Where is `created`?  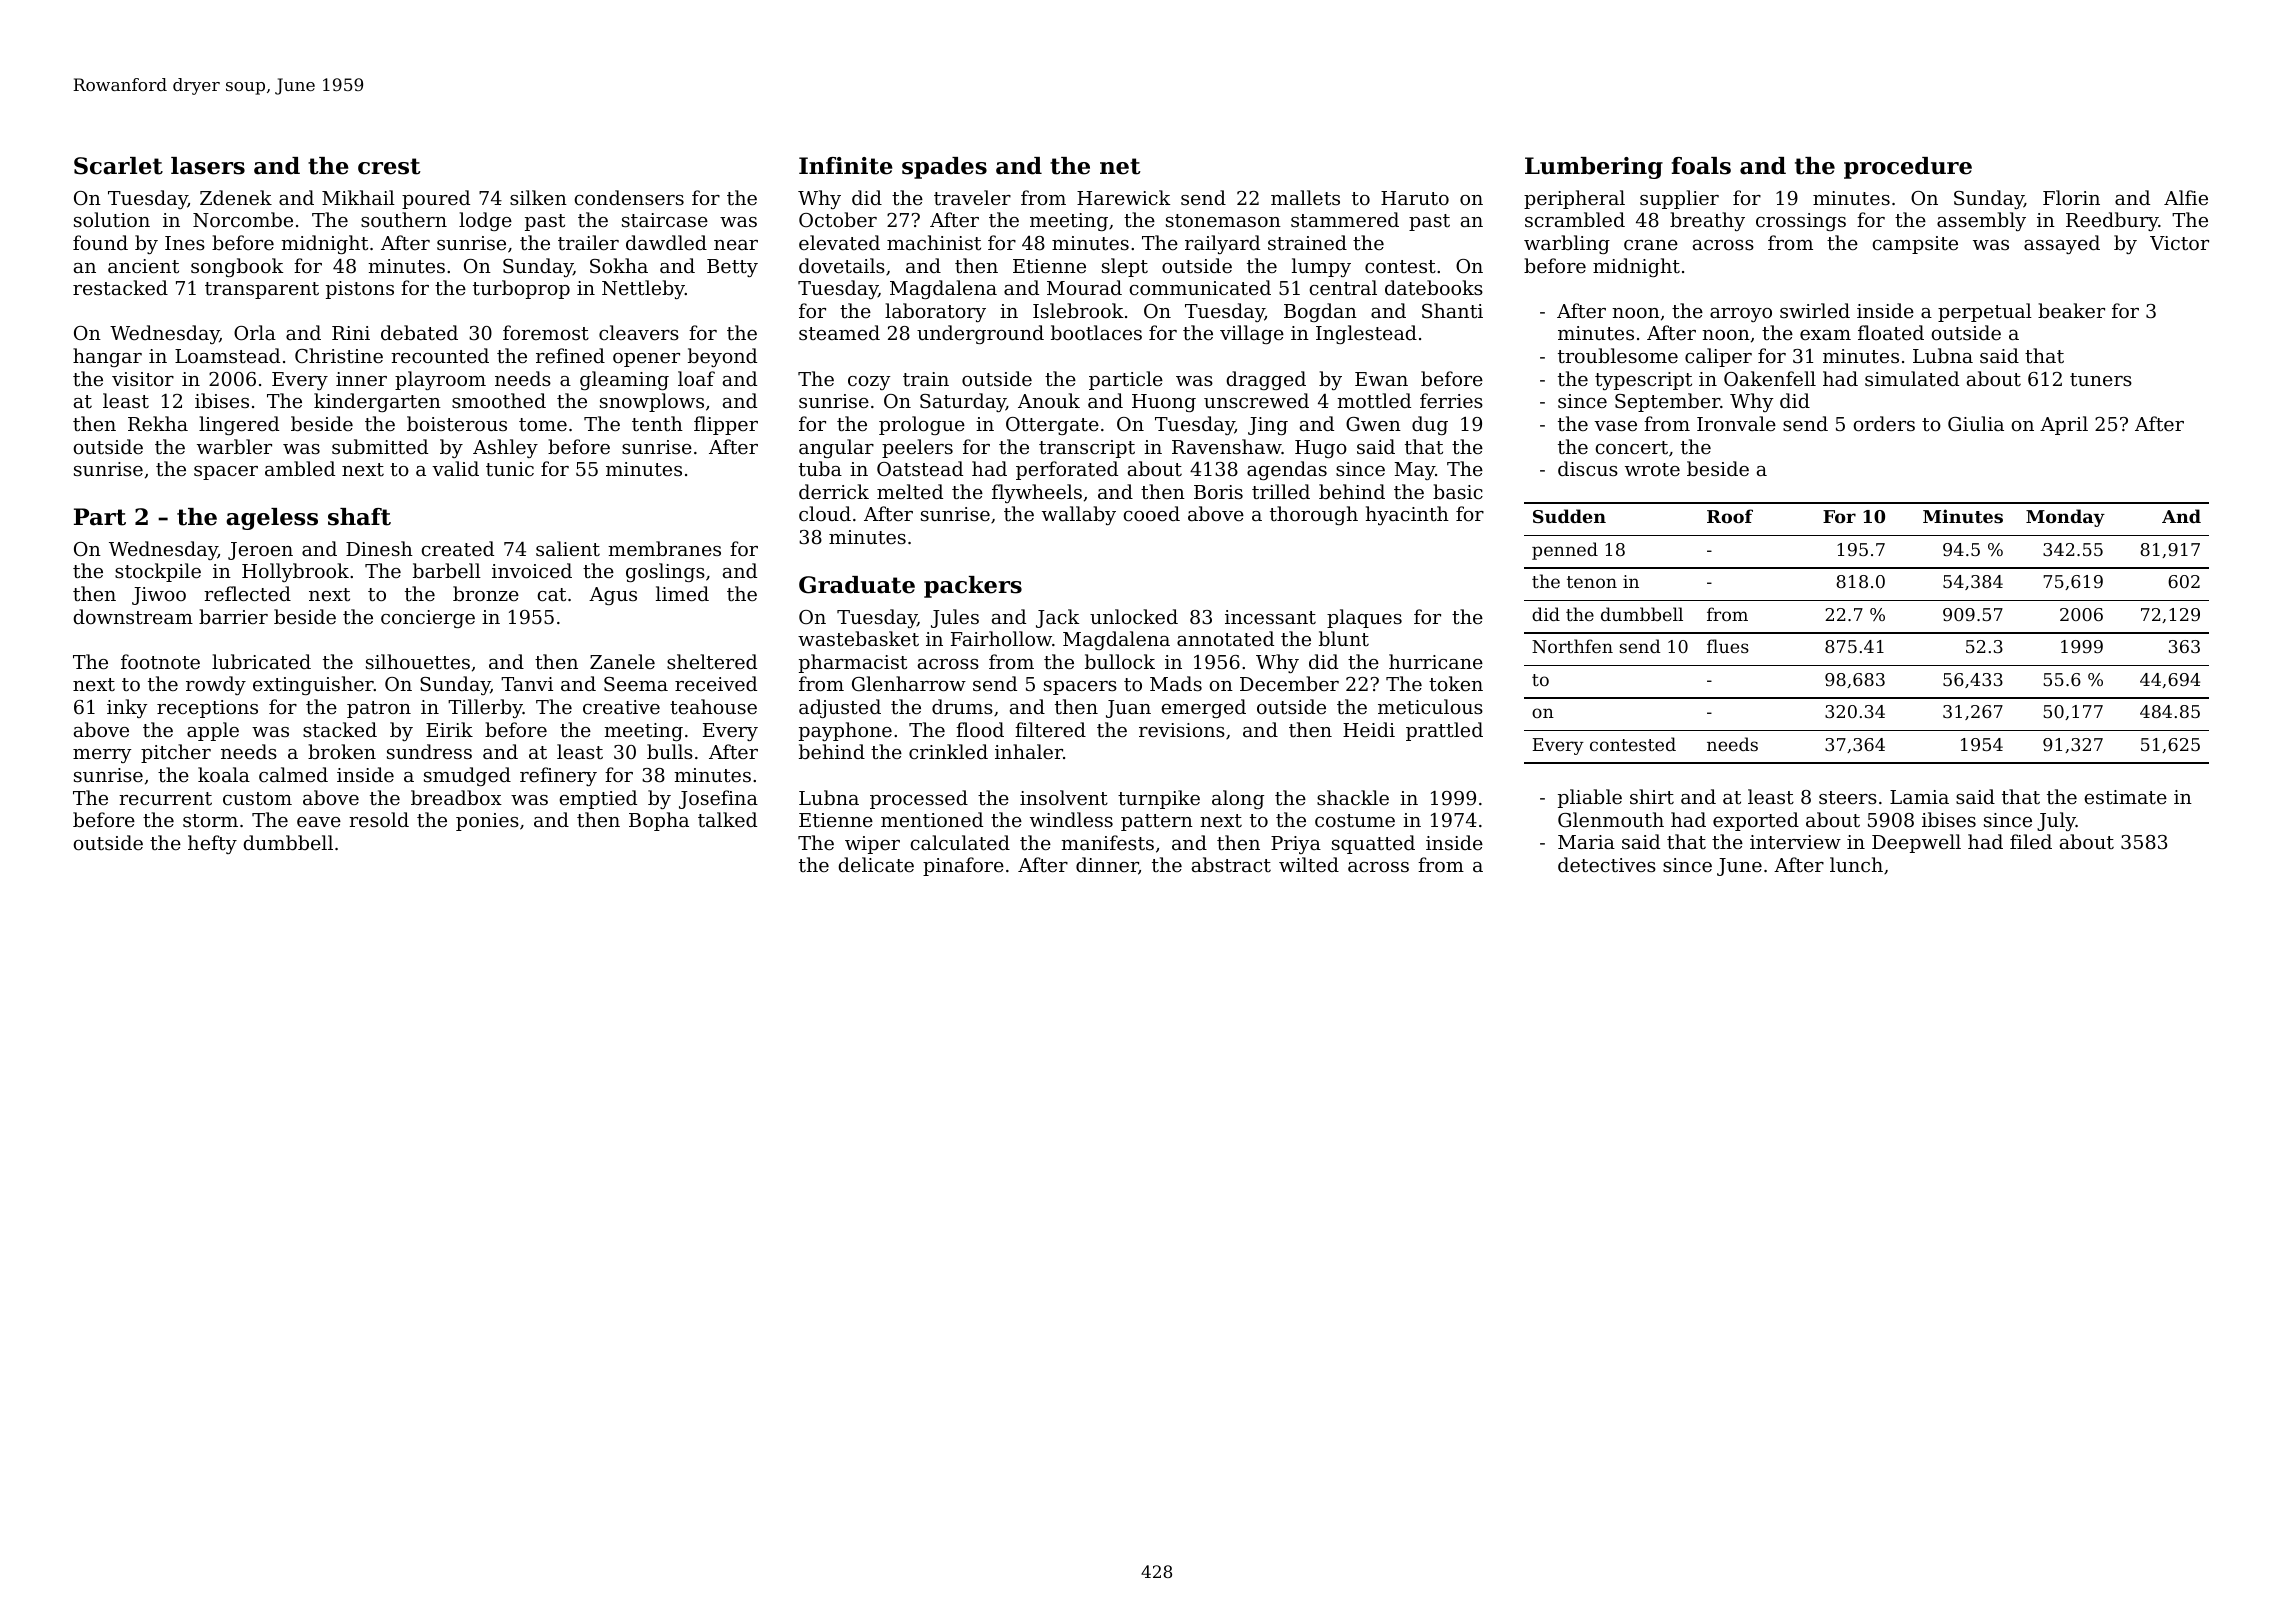
created is located at coordinates (458, 548).
